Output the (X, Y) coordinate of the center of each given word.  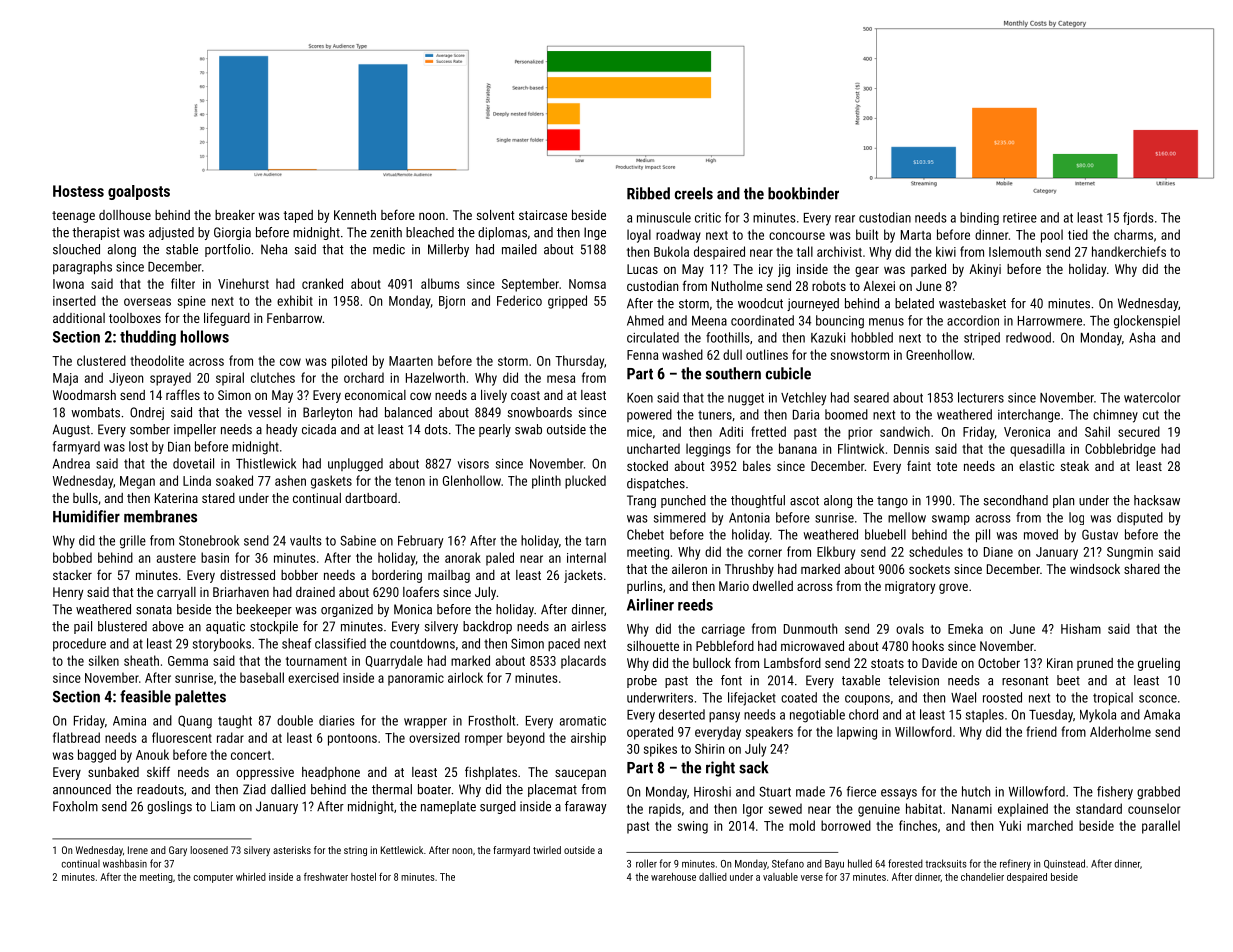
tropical (1113, 699)
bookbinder (803, 193)
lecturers (981, 397)
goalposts (139, 192)
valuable (780, 877)
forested (905, 863)
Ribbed (648, 193)
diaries (337, 720)
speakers (769, 733)
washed (682, 354)
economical (375, 395)
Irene (138, 850)
